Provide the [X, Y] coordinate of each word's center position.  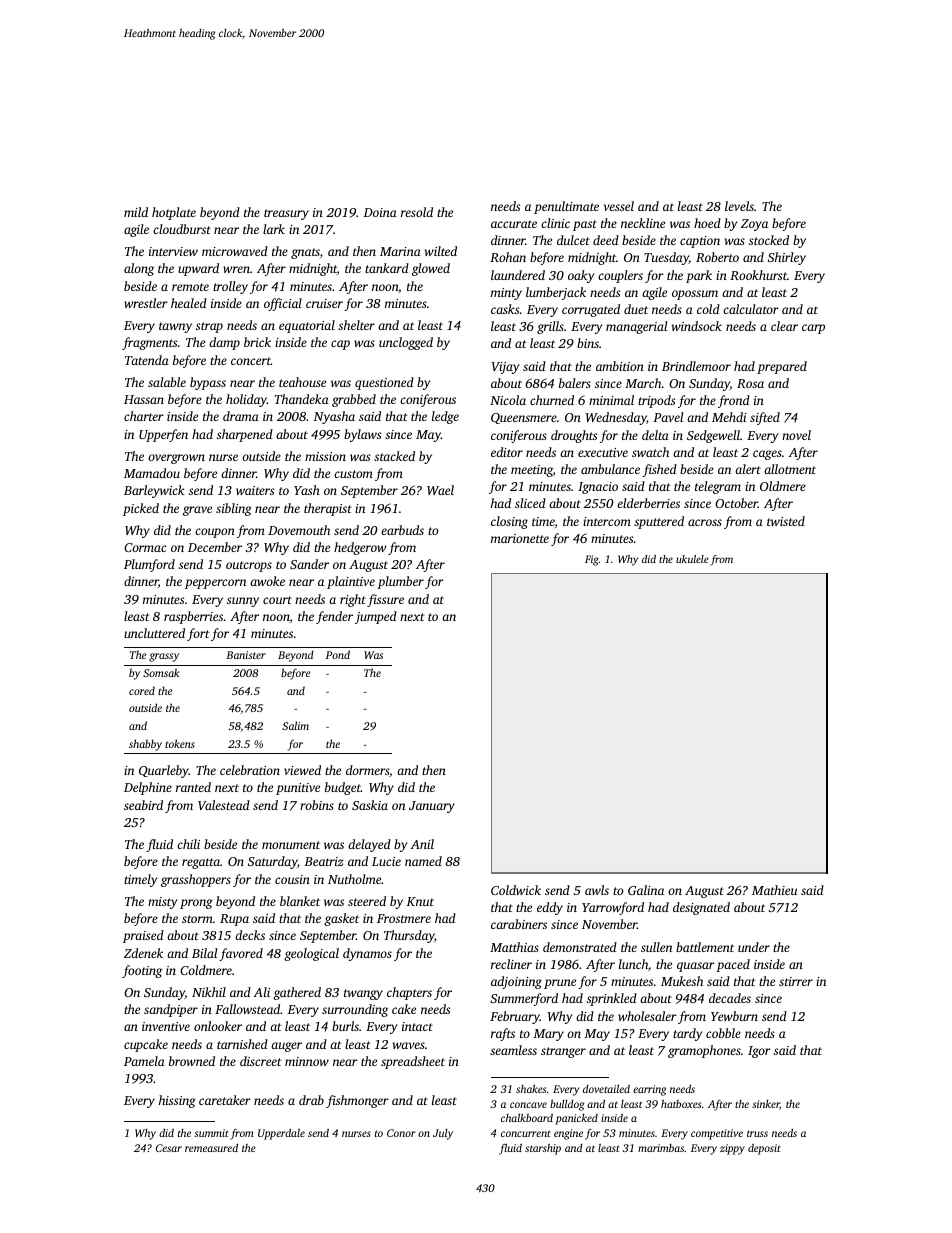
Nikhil [209, 992]
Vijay [505, 368]
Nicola [508, 400]
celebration [250, 770]
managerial [637, 327]
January [432, 807]
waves [409, 1045]
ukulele [692, 559]
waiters [255, 490]
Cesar [169, 1148]
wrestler [146, 303]
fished [659, 470]
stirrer [796, 981]
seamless [513, 1050]
